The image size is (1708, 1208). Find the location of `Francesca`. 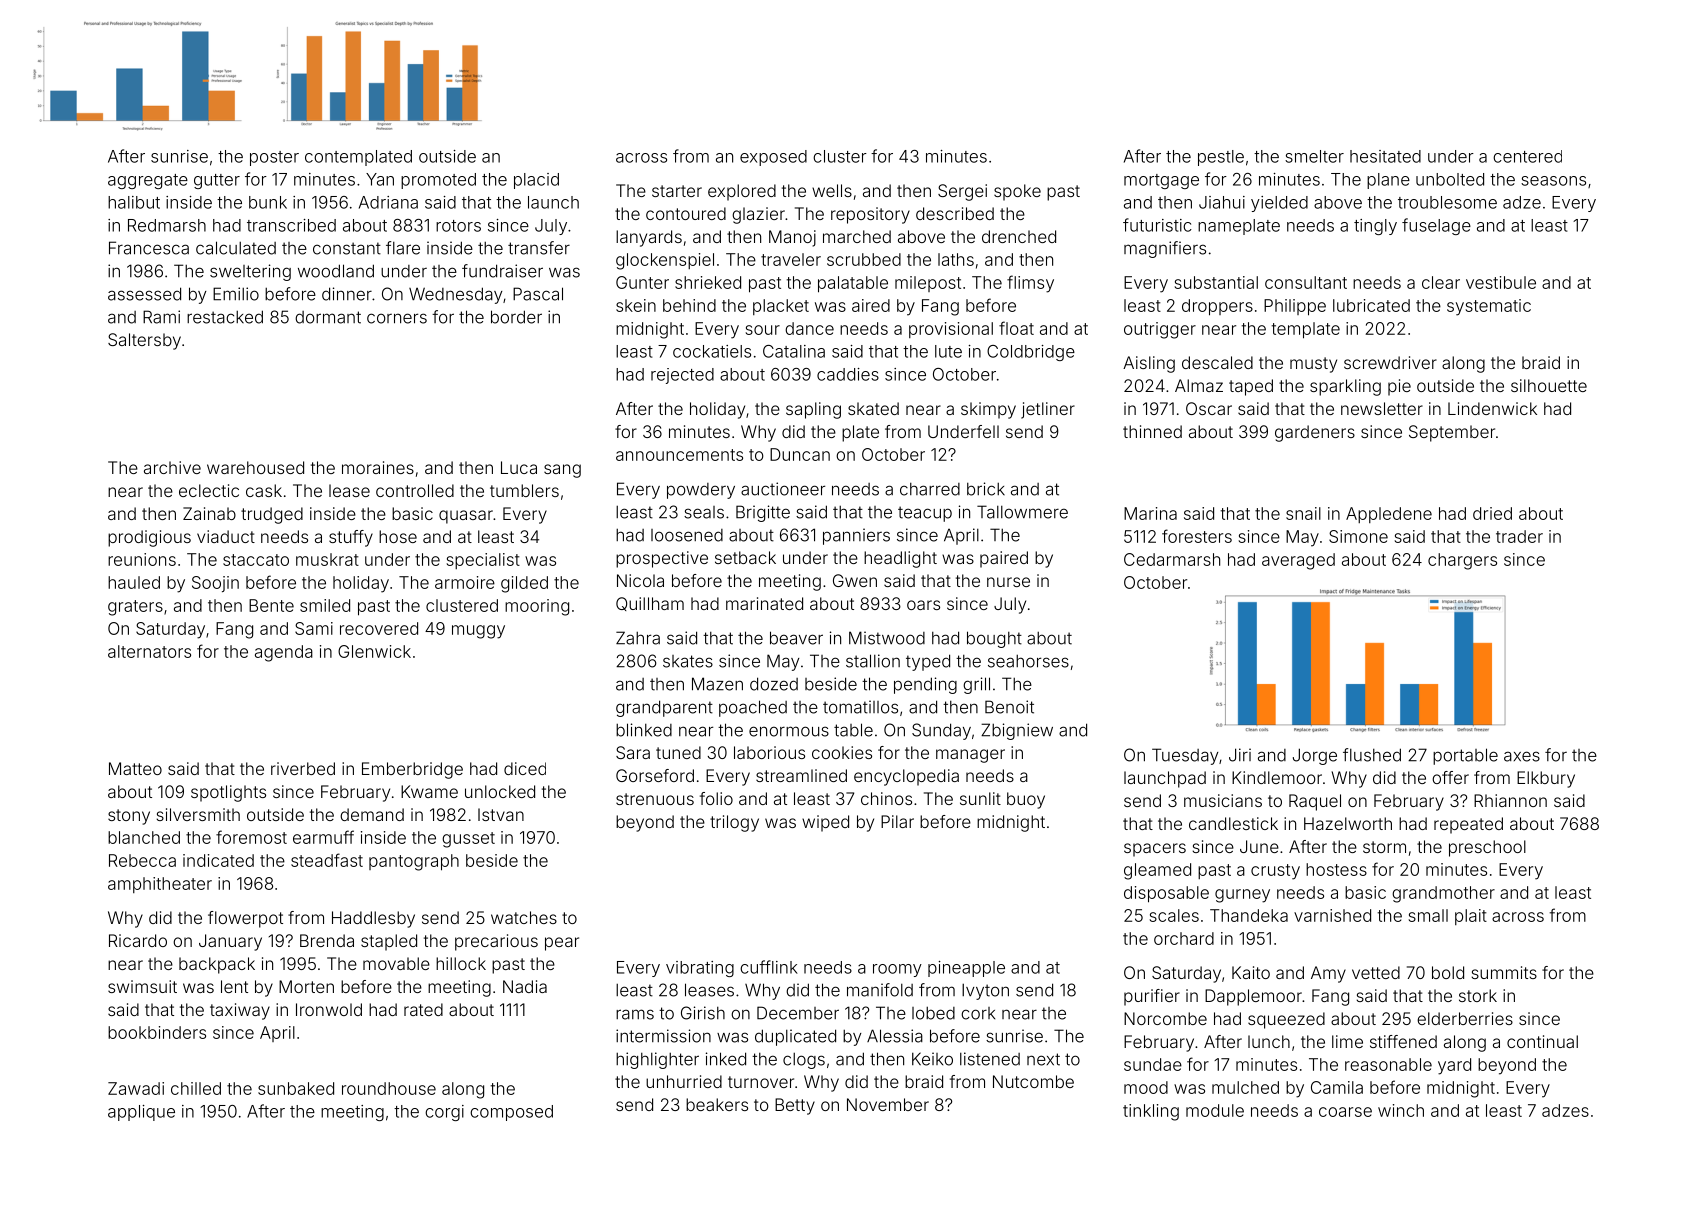

Francesca is located at coordinates (149, 248).
